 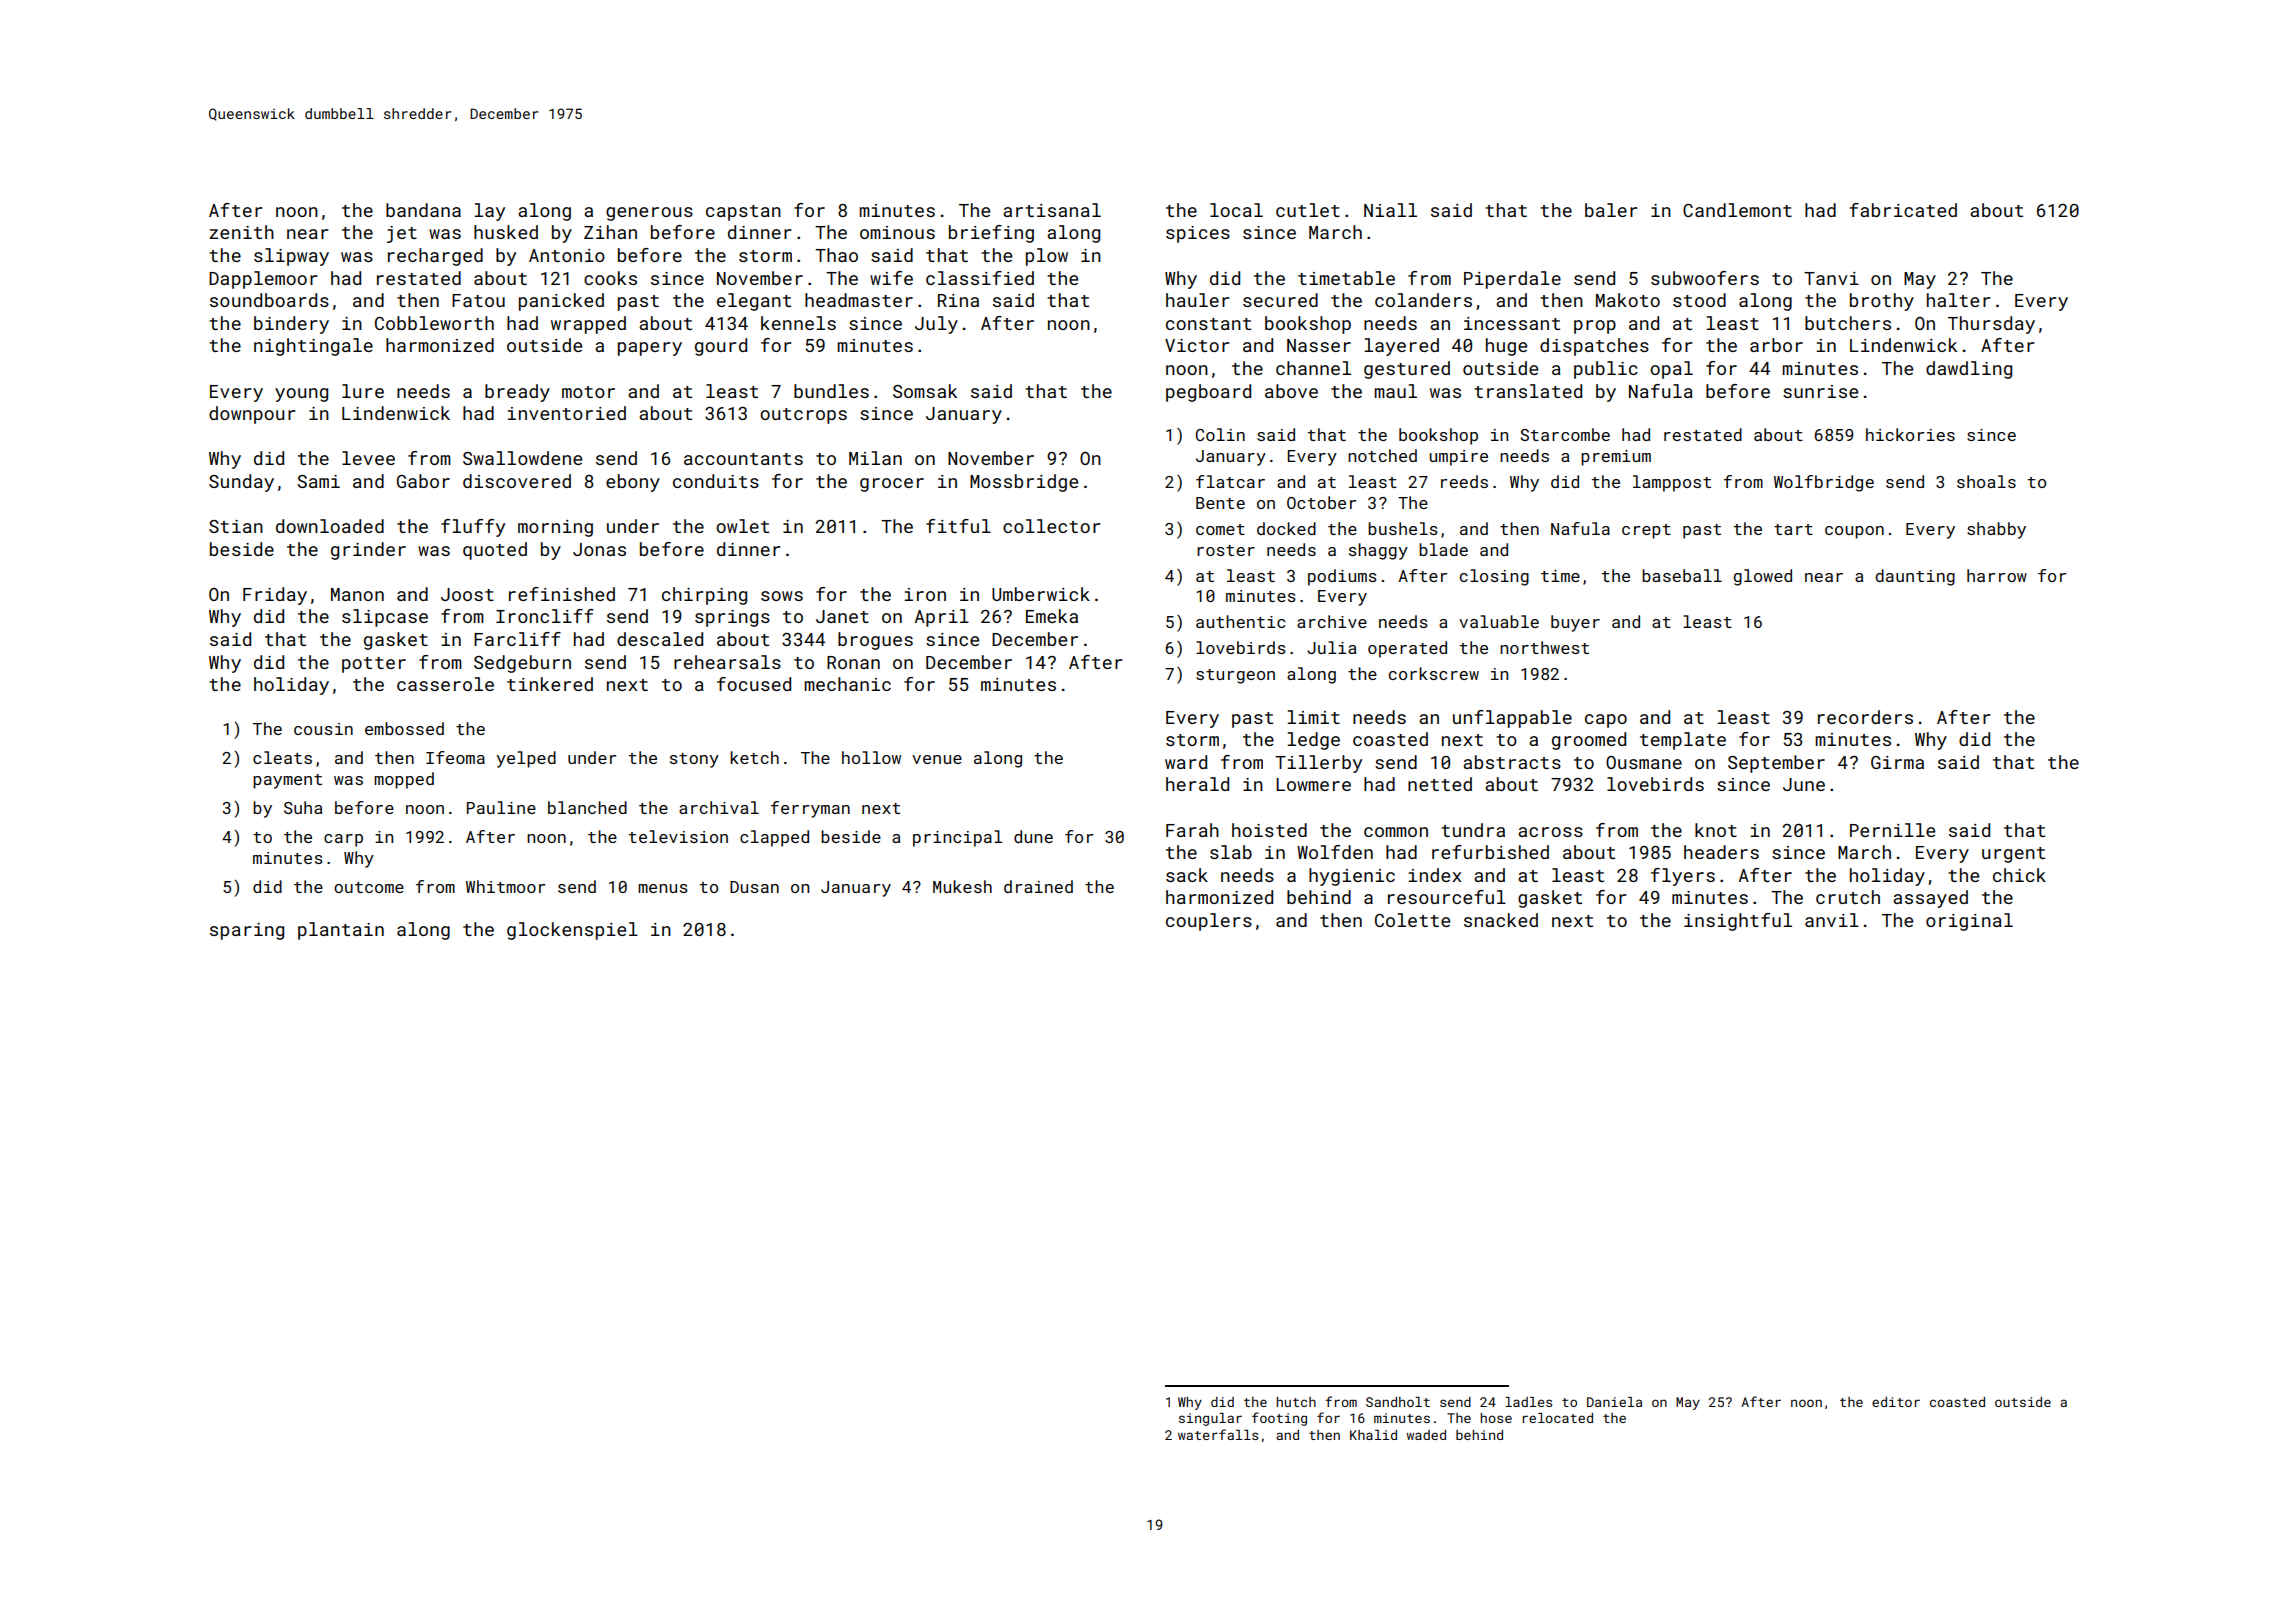 I want to click on artisanal, so click(x=1052, y=210).
